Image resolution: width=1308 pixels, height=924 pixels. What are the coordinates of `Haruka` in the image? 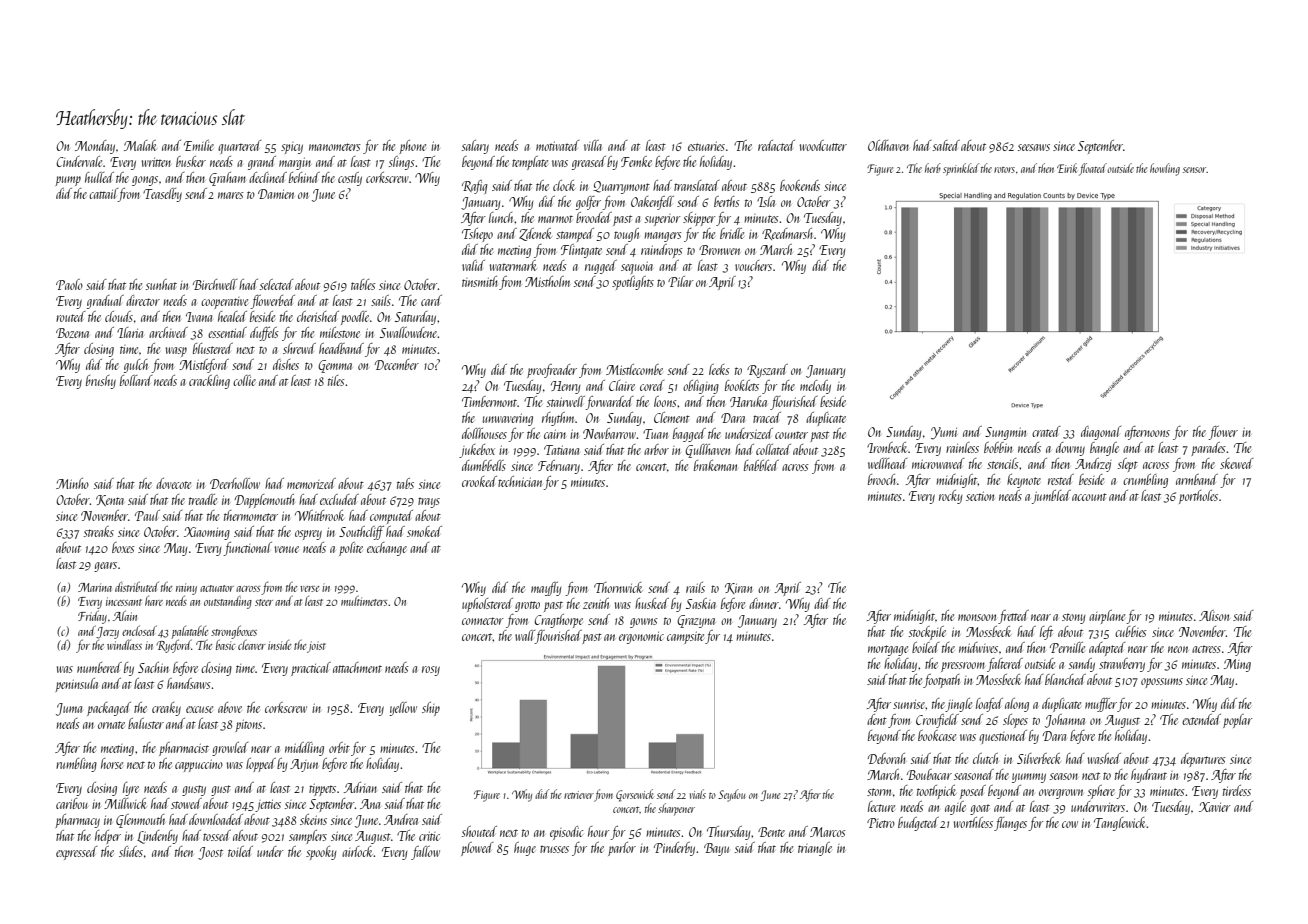 It's located at (748, 401).
